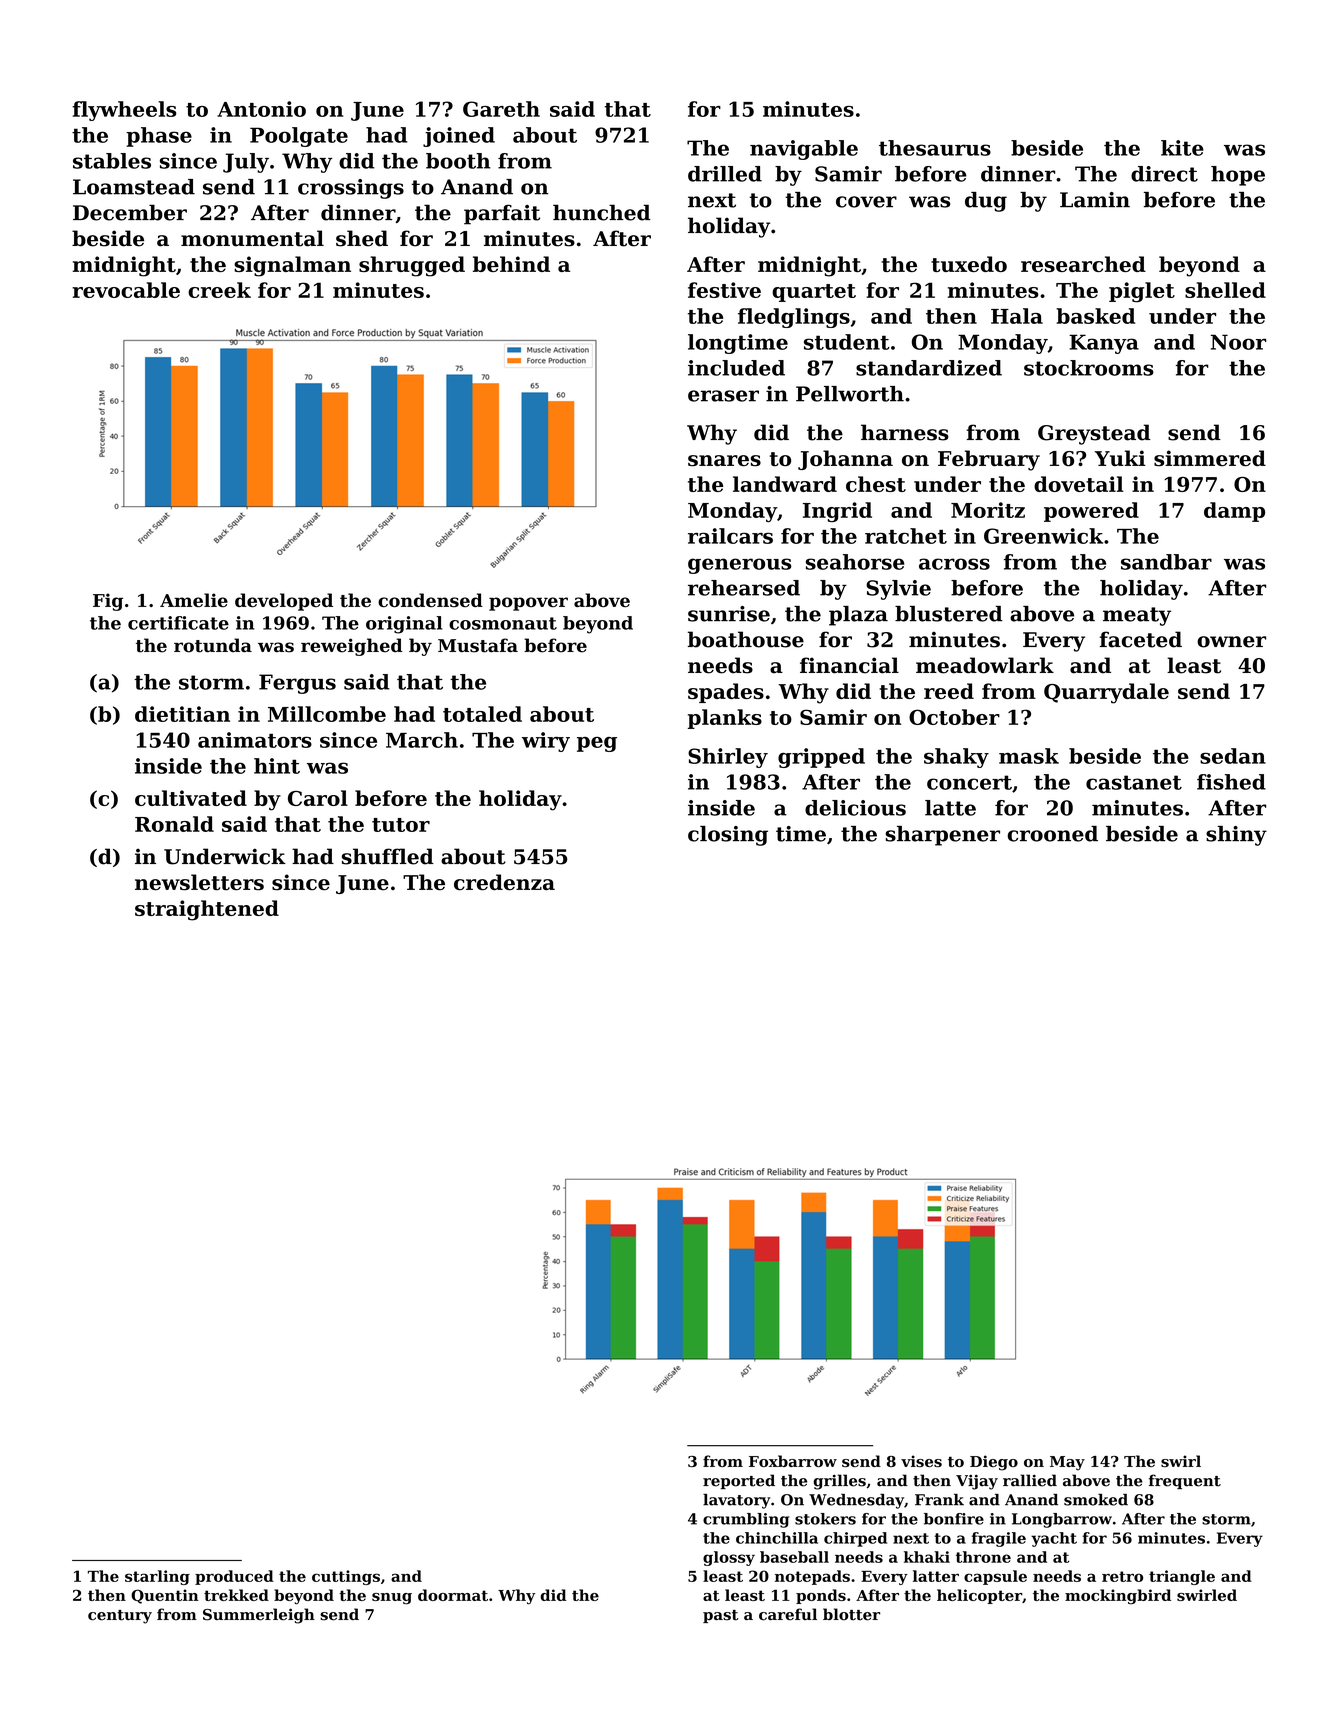 The height and width of the screenshot is (1731, 1338). Describe the element at coordinates (737, 1501) in the screenshot. I see `lavatory` at that location.
